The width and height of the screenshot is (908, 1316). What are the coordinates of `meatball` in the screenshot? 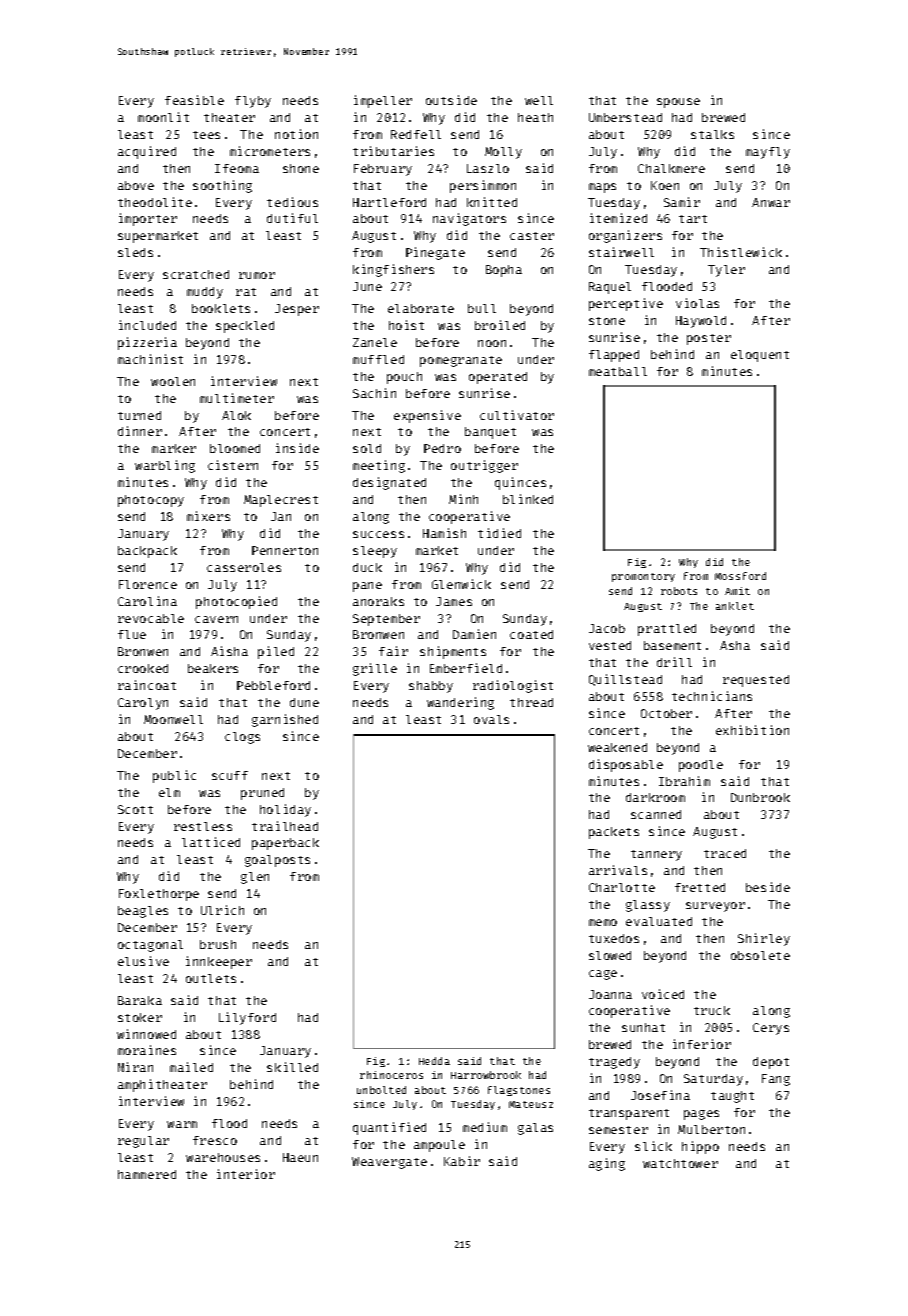 It's located at (618, 371).
